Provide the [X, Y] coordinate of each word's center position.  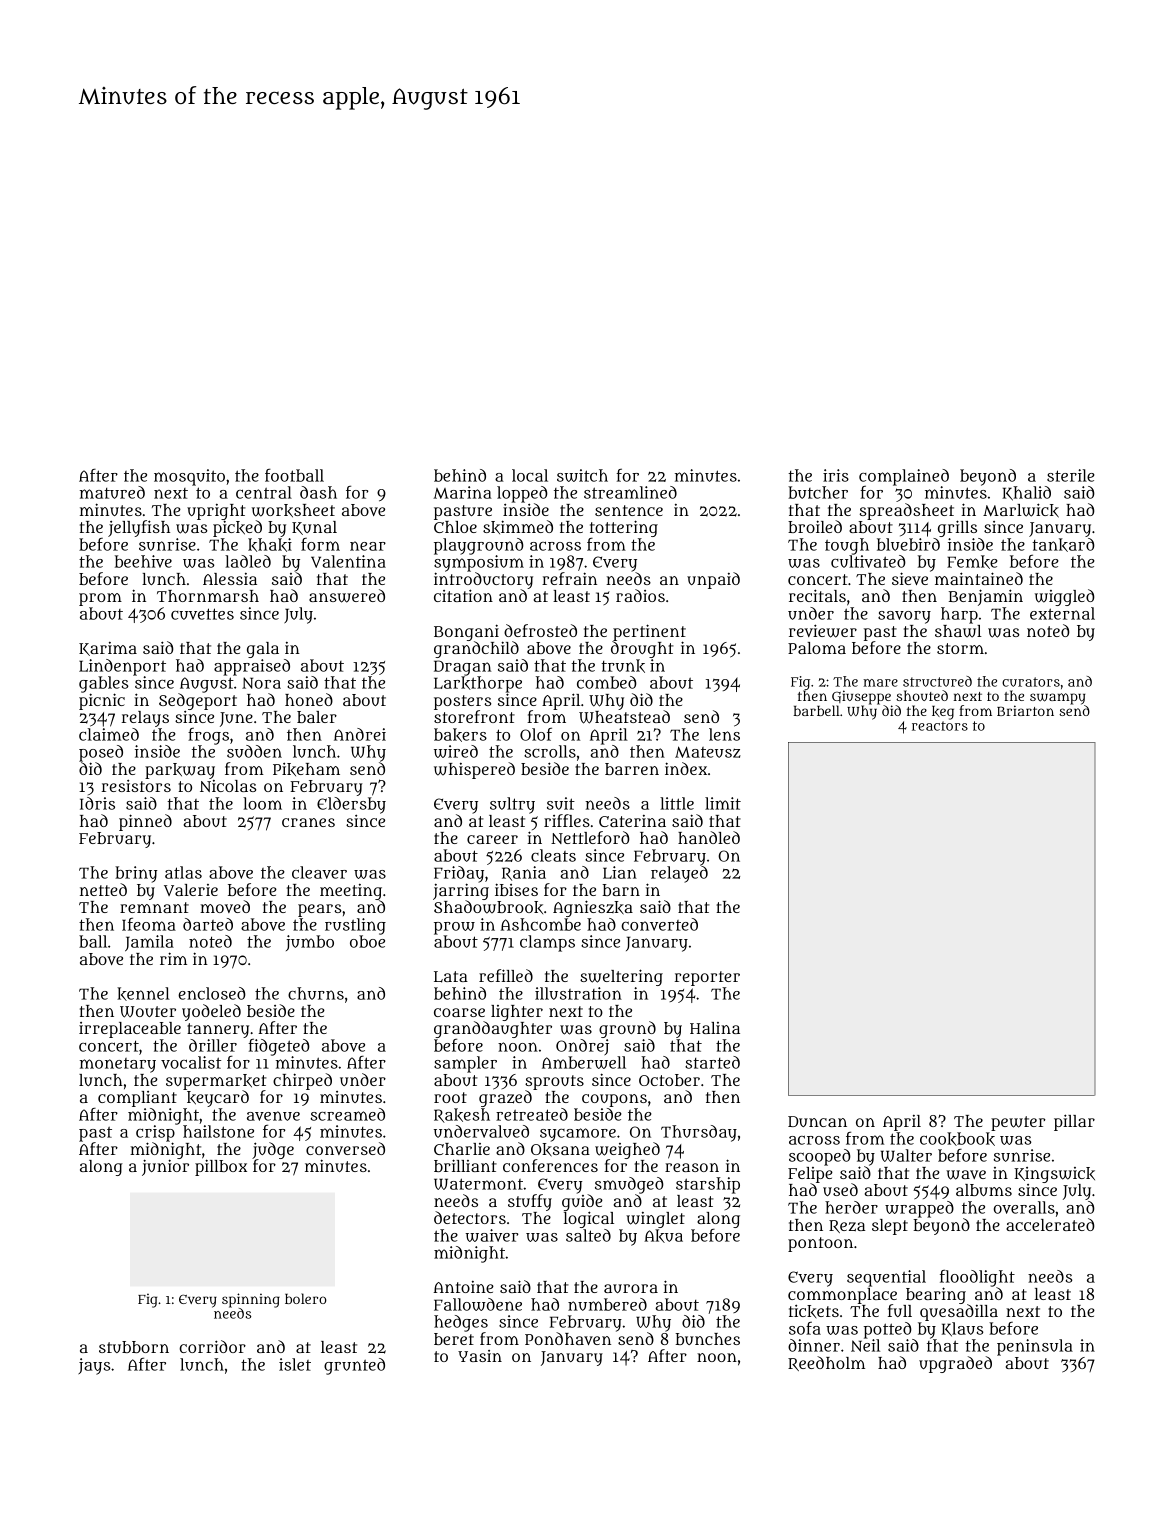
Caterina [632, 821]
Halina [715, 1028]
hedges [461, 1323]
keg [943, 713]
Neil [865, 1345]
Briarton [1025, 710]
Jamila [149, 943]
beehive [143, 561]
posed [101, 753]
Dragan [462, 668]
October [669, 1080]
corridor [212, 1346]
